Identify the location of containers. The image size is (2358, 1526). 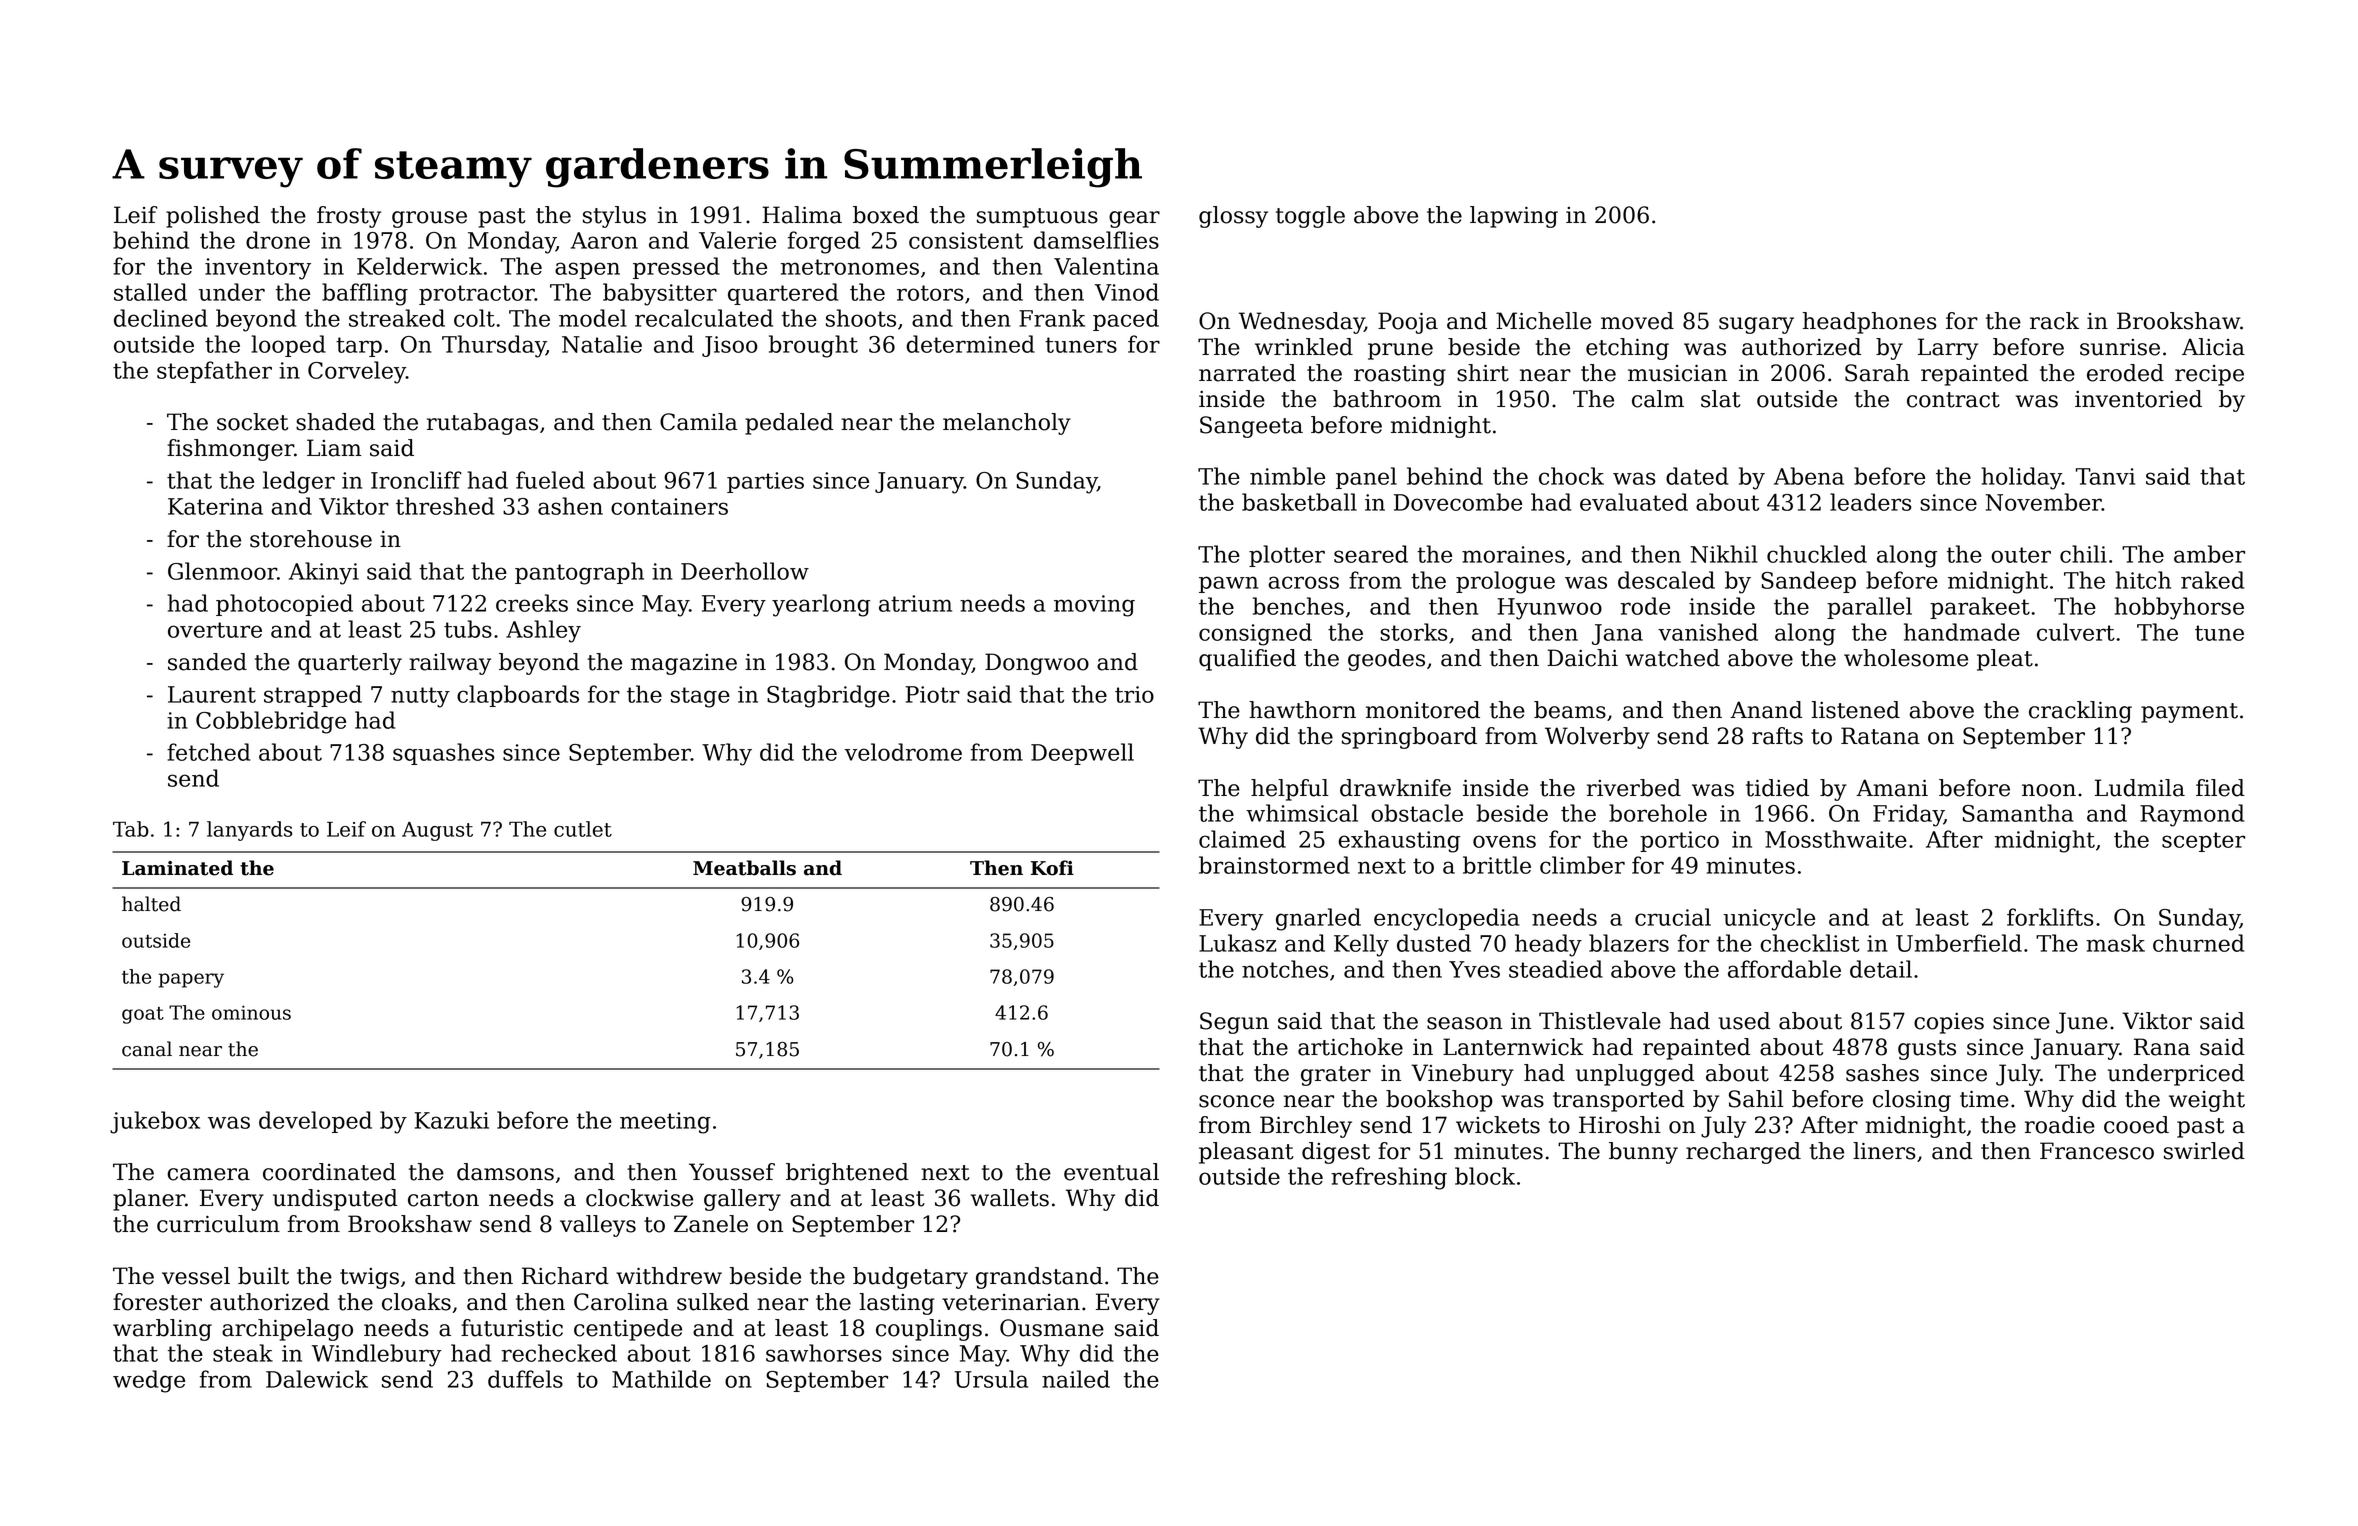
(669, 506).
